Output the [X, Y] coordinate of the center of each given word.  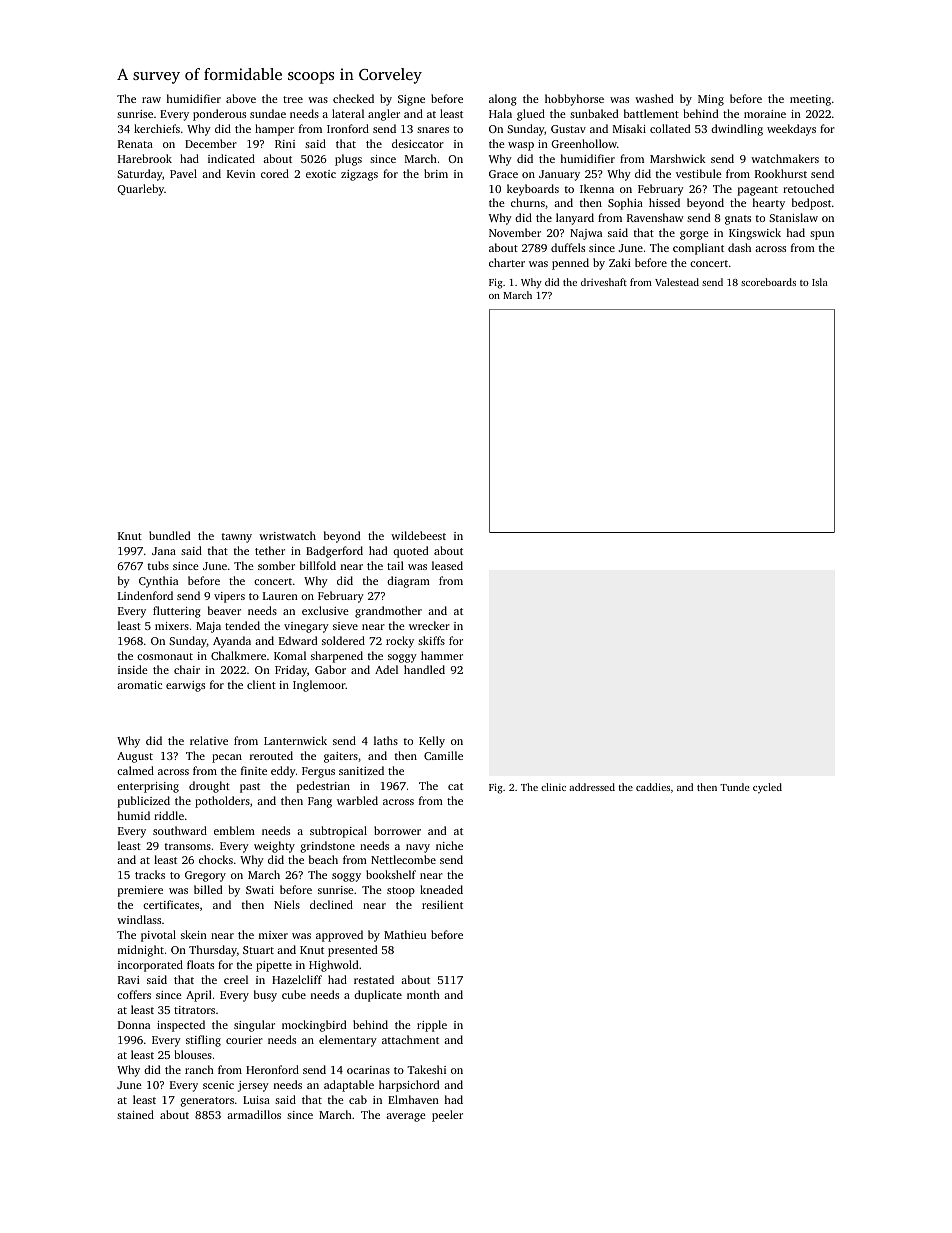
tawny [237, 538]
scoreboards [768, 282]
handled [424, 669]
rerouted [271, 755]
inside [133, 669]
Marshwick [678, 158]
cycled [767, 788]
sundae [268, 113]
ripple [432, 1026]
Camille [443, 755]
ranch [199, 1069]
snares [433, 130]
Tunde [734, 787]
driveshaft [604, 282]
